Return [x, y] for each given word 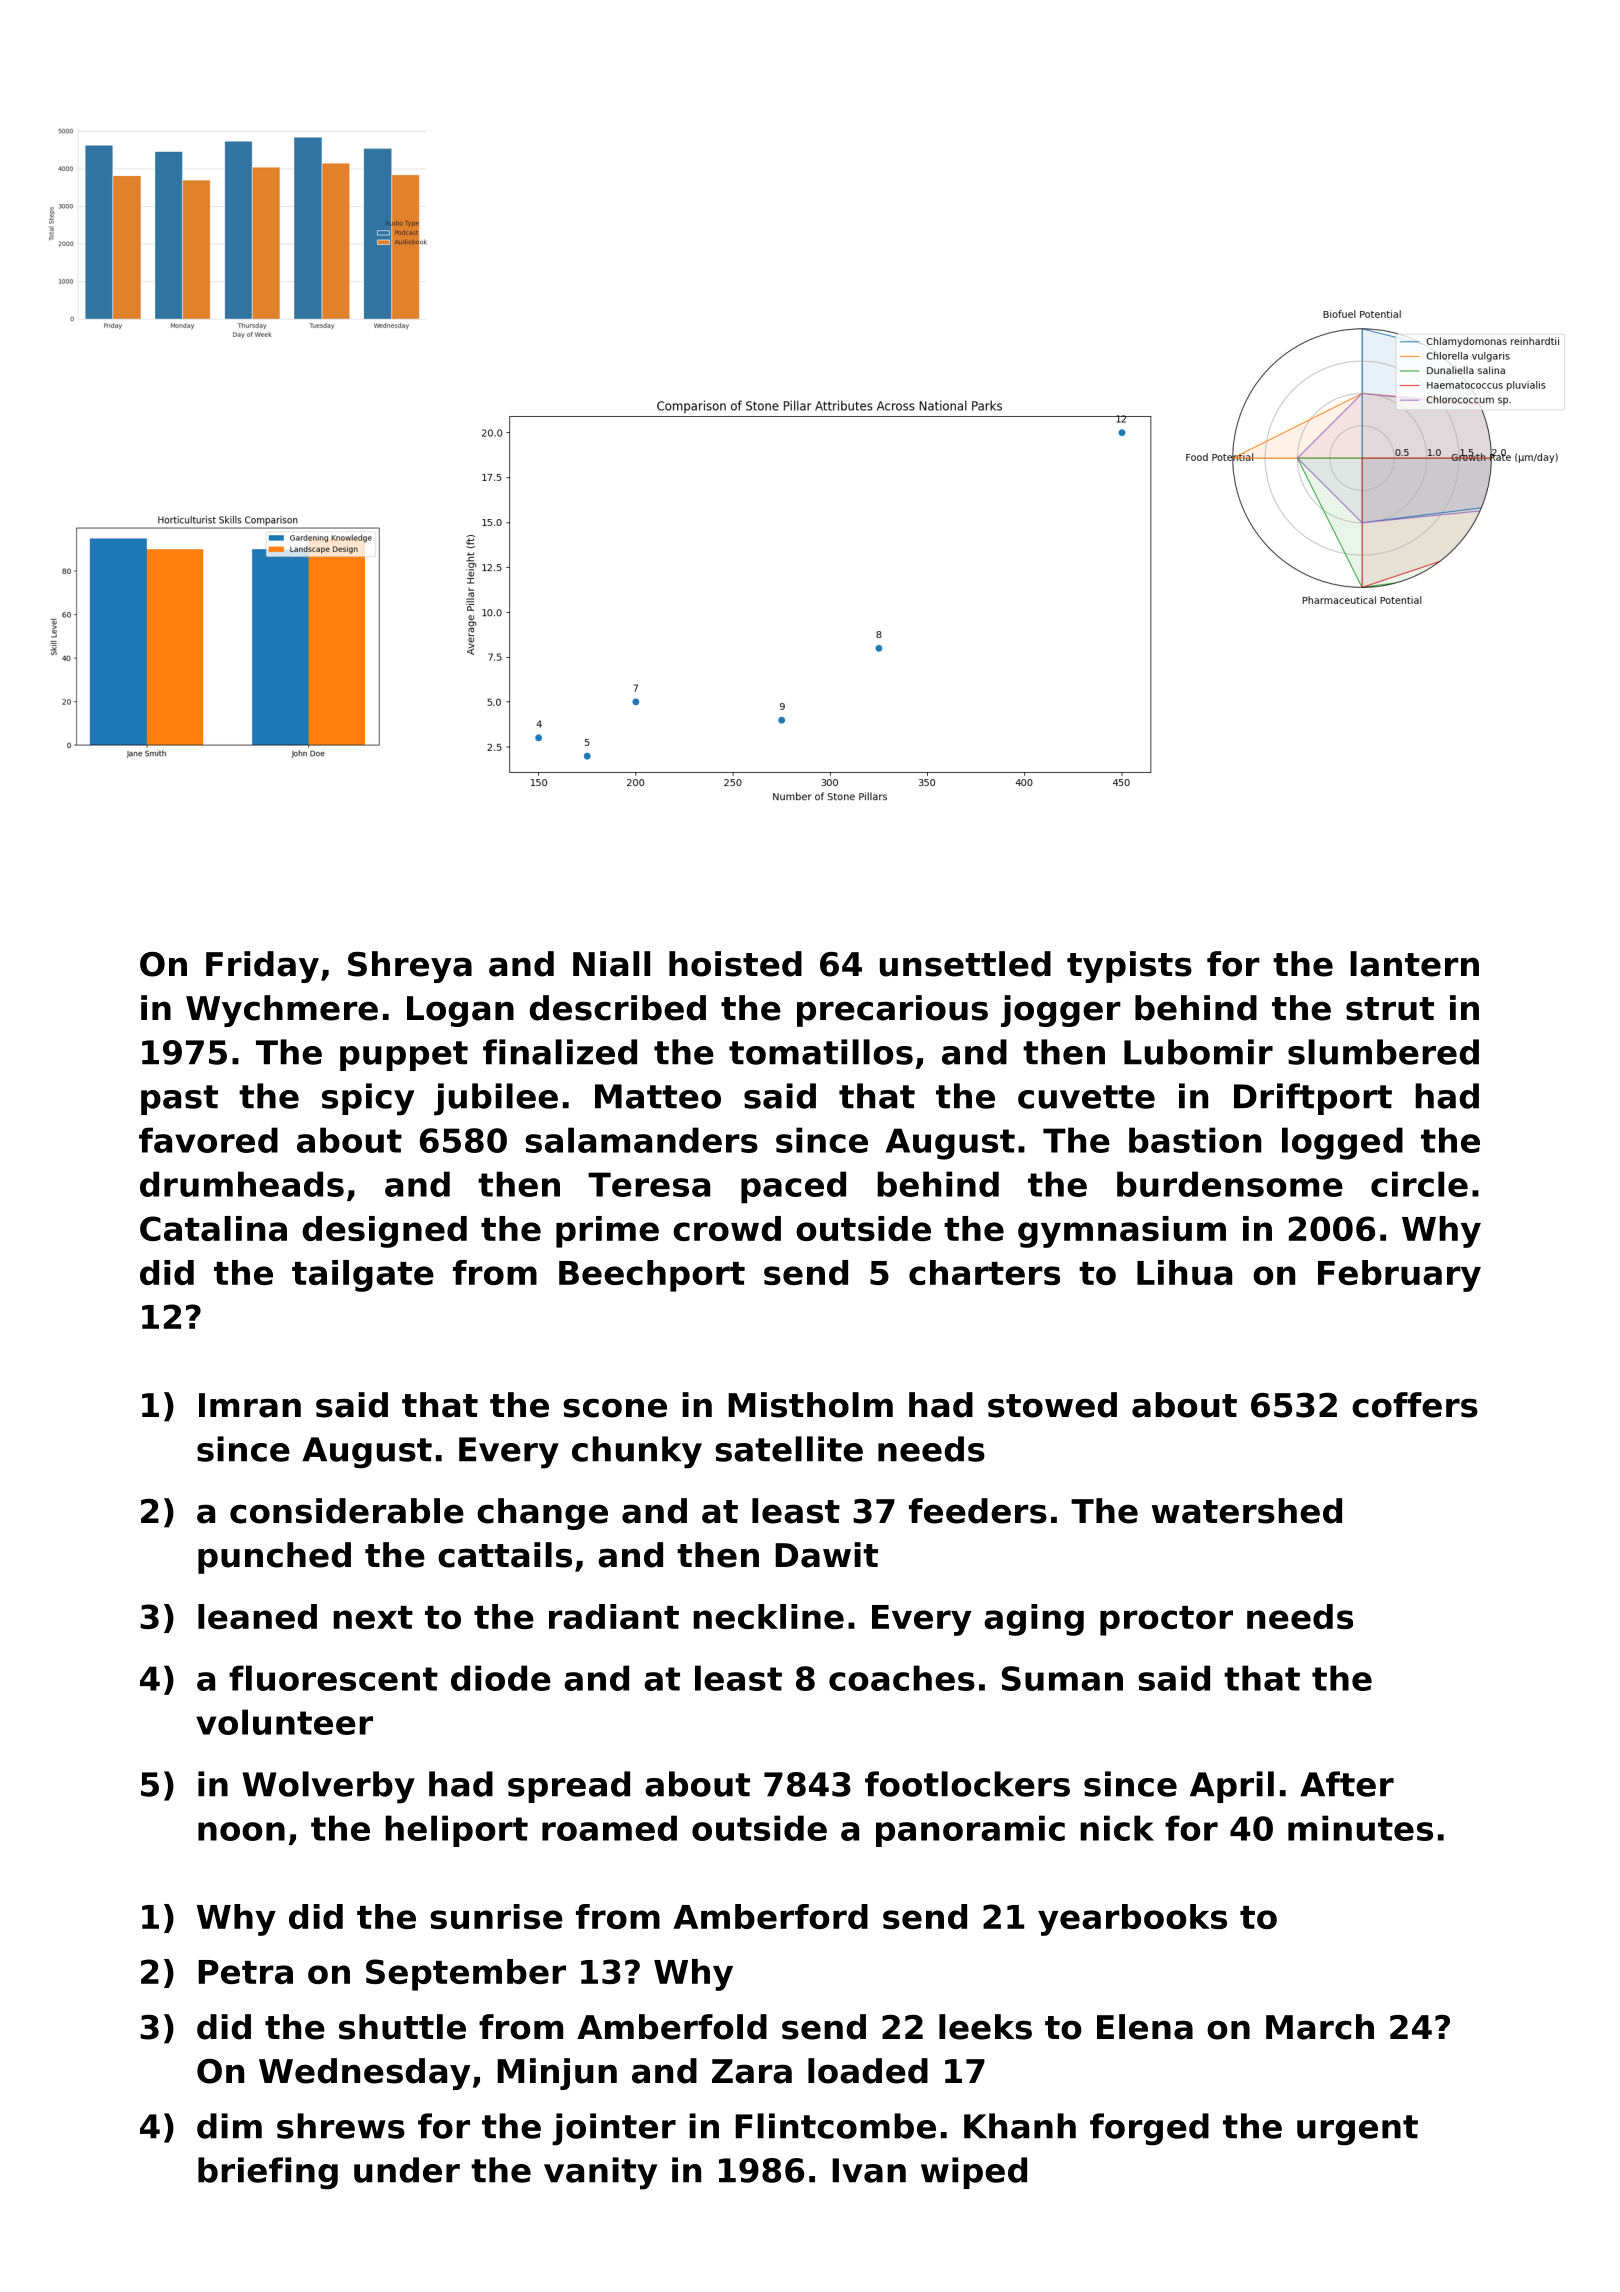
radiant [614, 1616]
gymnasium [1122, 1232]
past [179, 1100]
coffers [1415, 1405]
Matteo [658, 1096]
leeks [985, 2027]
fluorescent [333, 1678]
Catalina [213, 1228]
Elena [1145, 2027]
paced [793, 1187]
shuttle [402, 2027]
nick [1117, 1828]
